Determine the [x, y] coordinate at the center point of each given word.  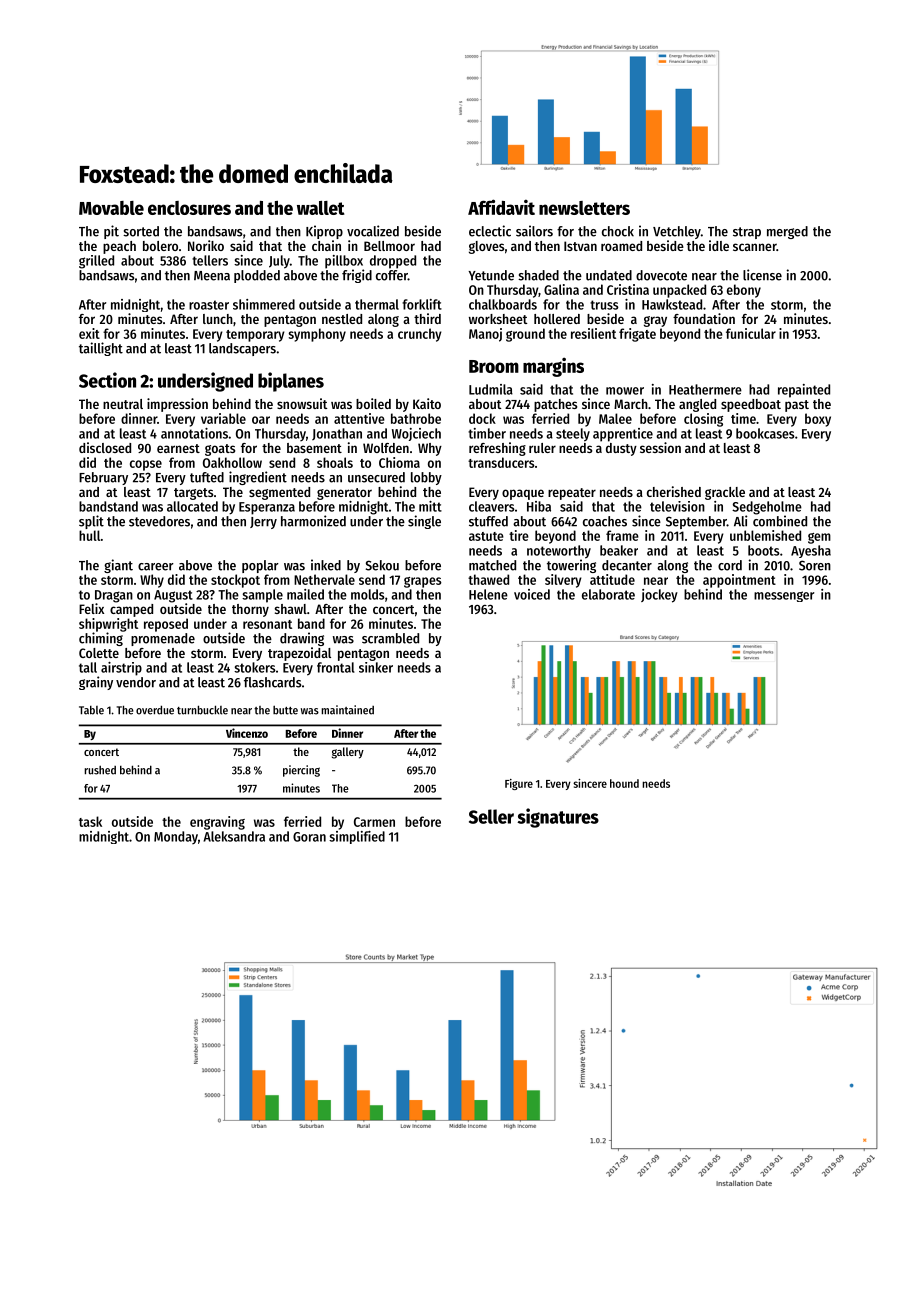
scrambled [390, 638]
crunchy [420, 335]
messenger [784, 596]
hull [89, 535]
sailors [534, 231]
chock [618, 231]
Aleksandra [234, 836]
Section [107, 380]
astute [486, 536]
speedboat [751, 405]
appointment [739, 581]
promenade [163, 639]
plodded [257, 276]
